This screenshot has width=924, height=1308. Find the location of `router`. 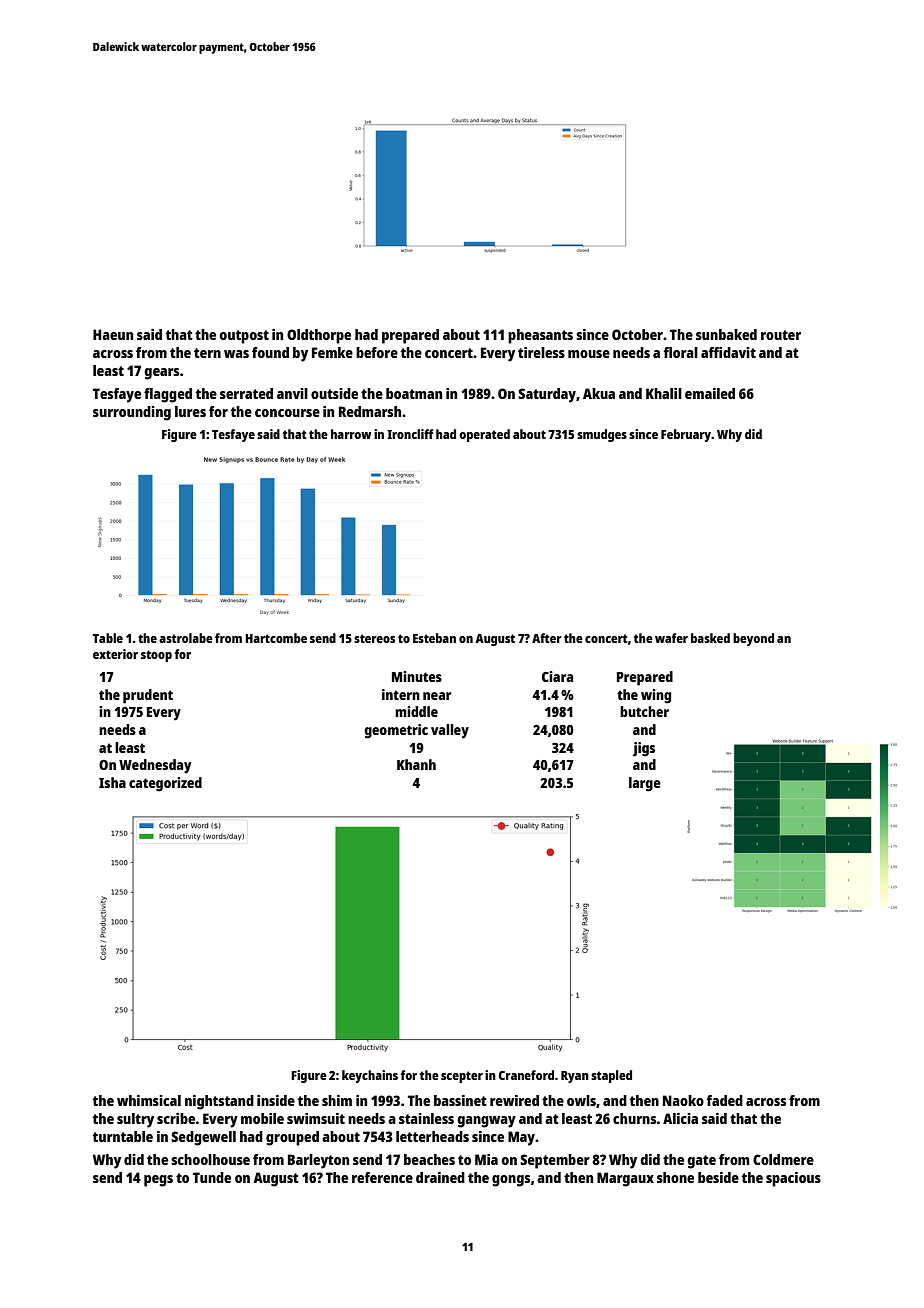

router is located at coordinates (781, 335).
